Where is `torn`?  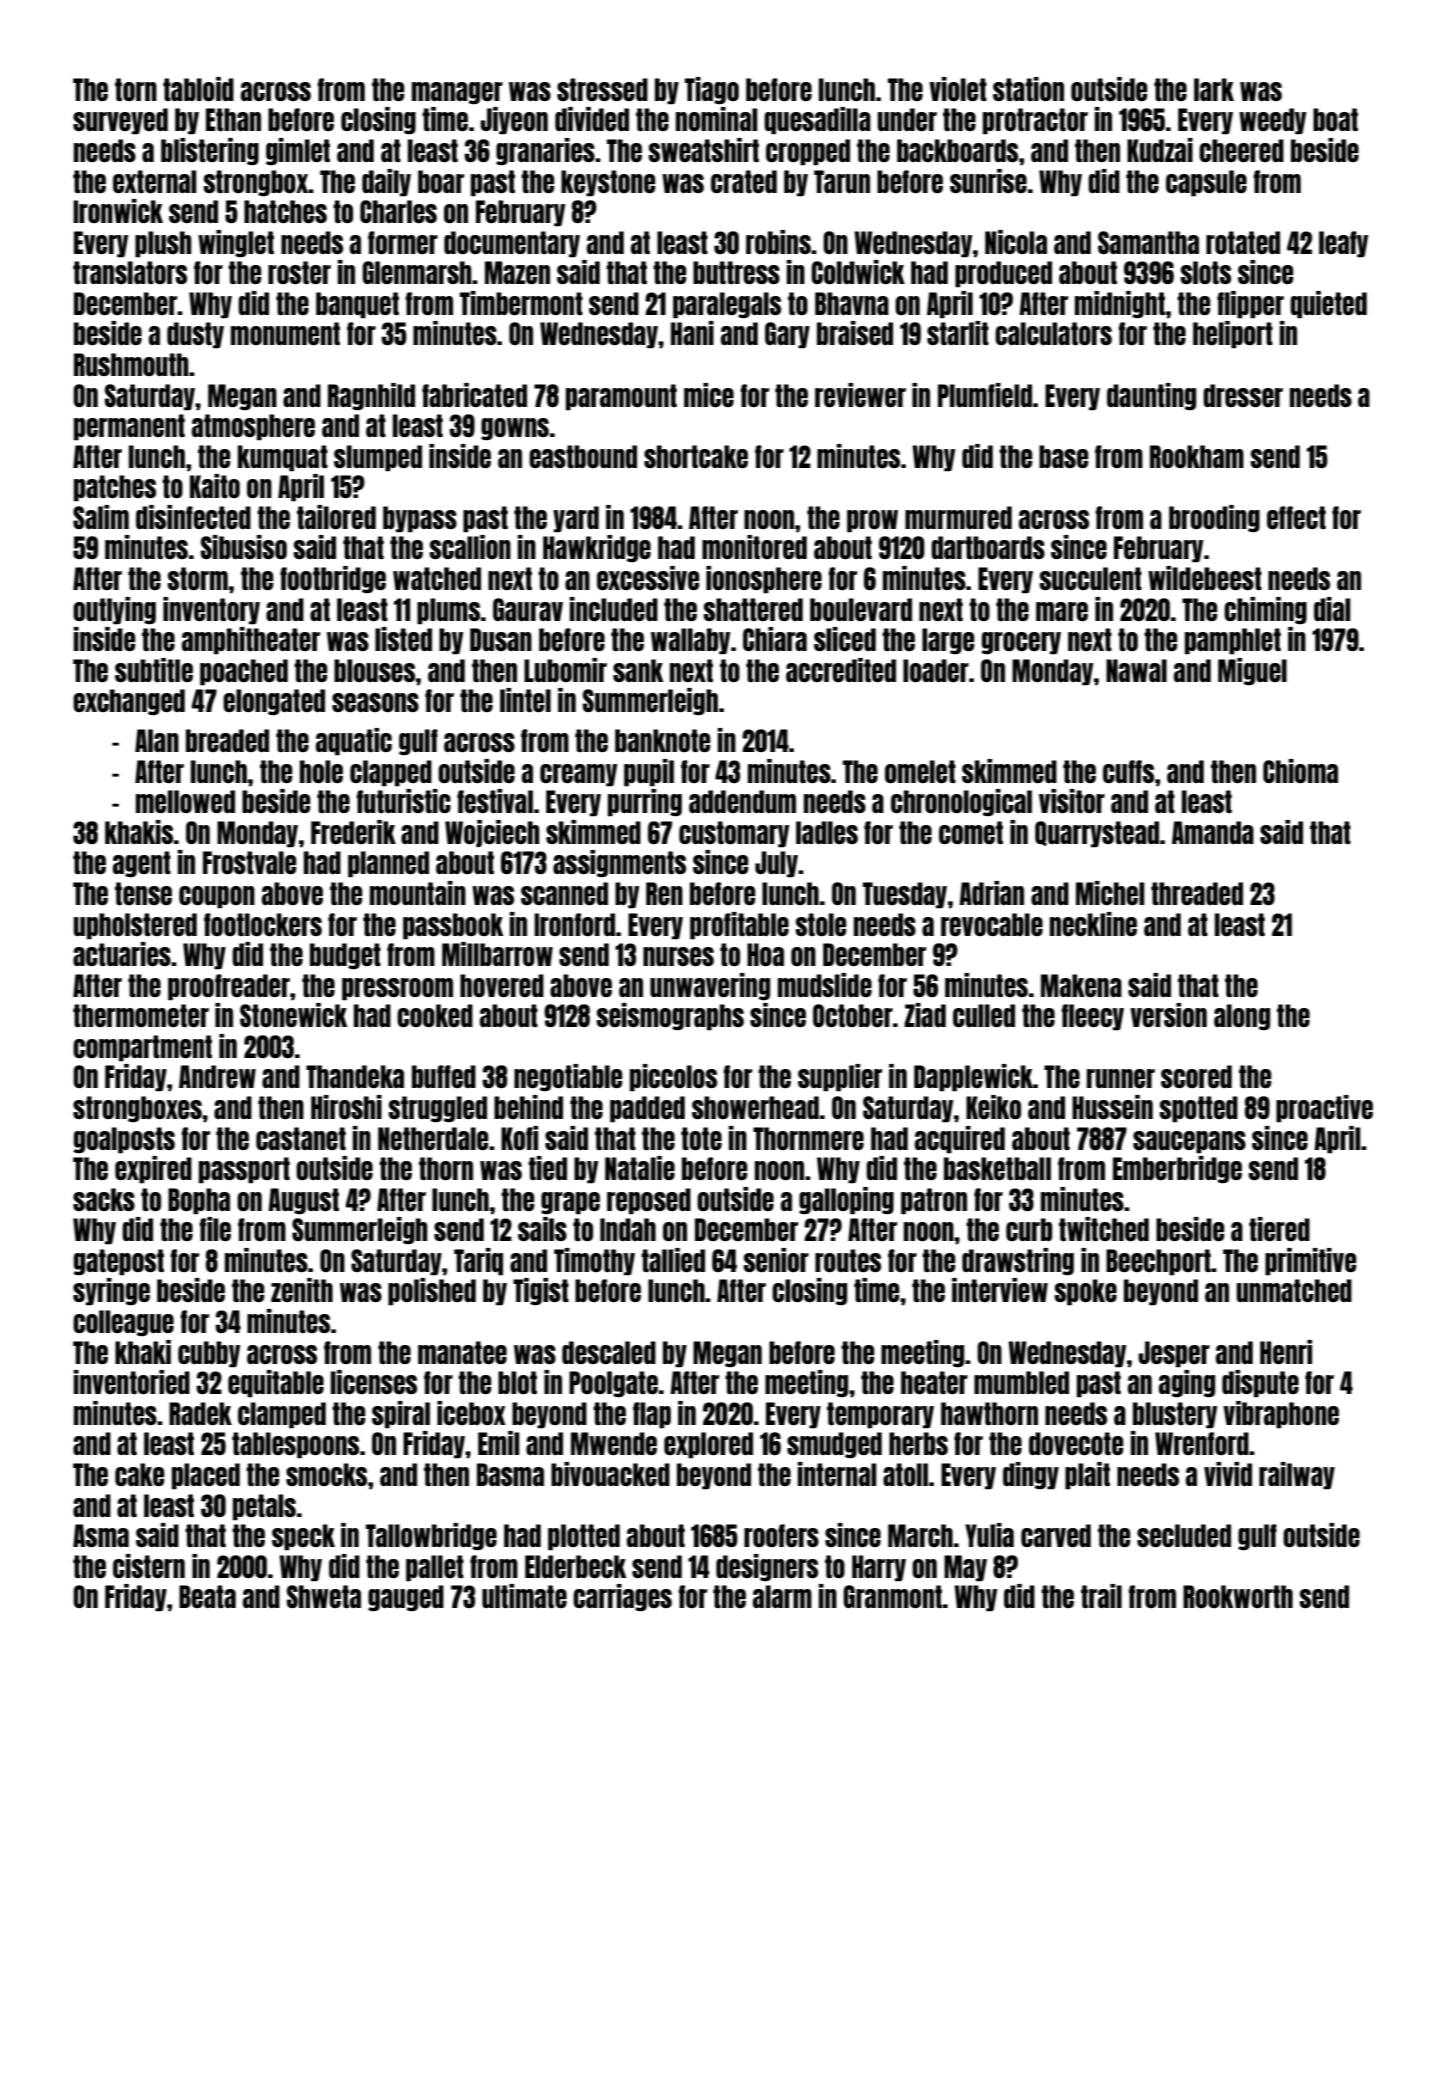 torn is located at coordinates (136, 89).
